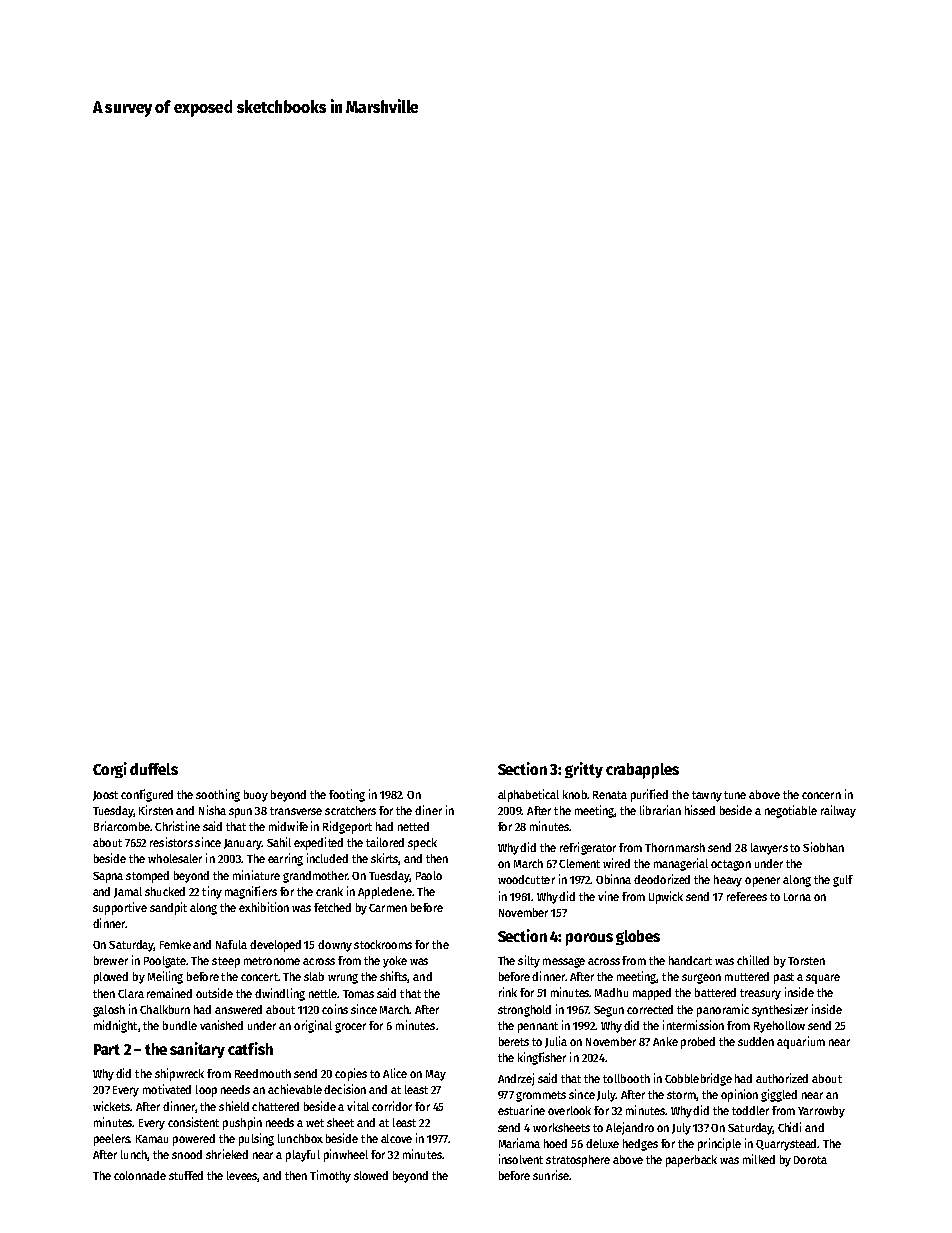 The image size is (952, 1233). Describe the element at coordinates (221, 1025) in the image. I see `vanished` at that location.
